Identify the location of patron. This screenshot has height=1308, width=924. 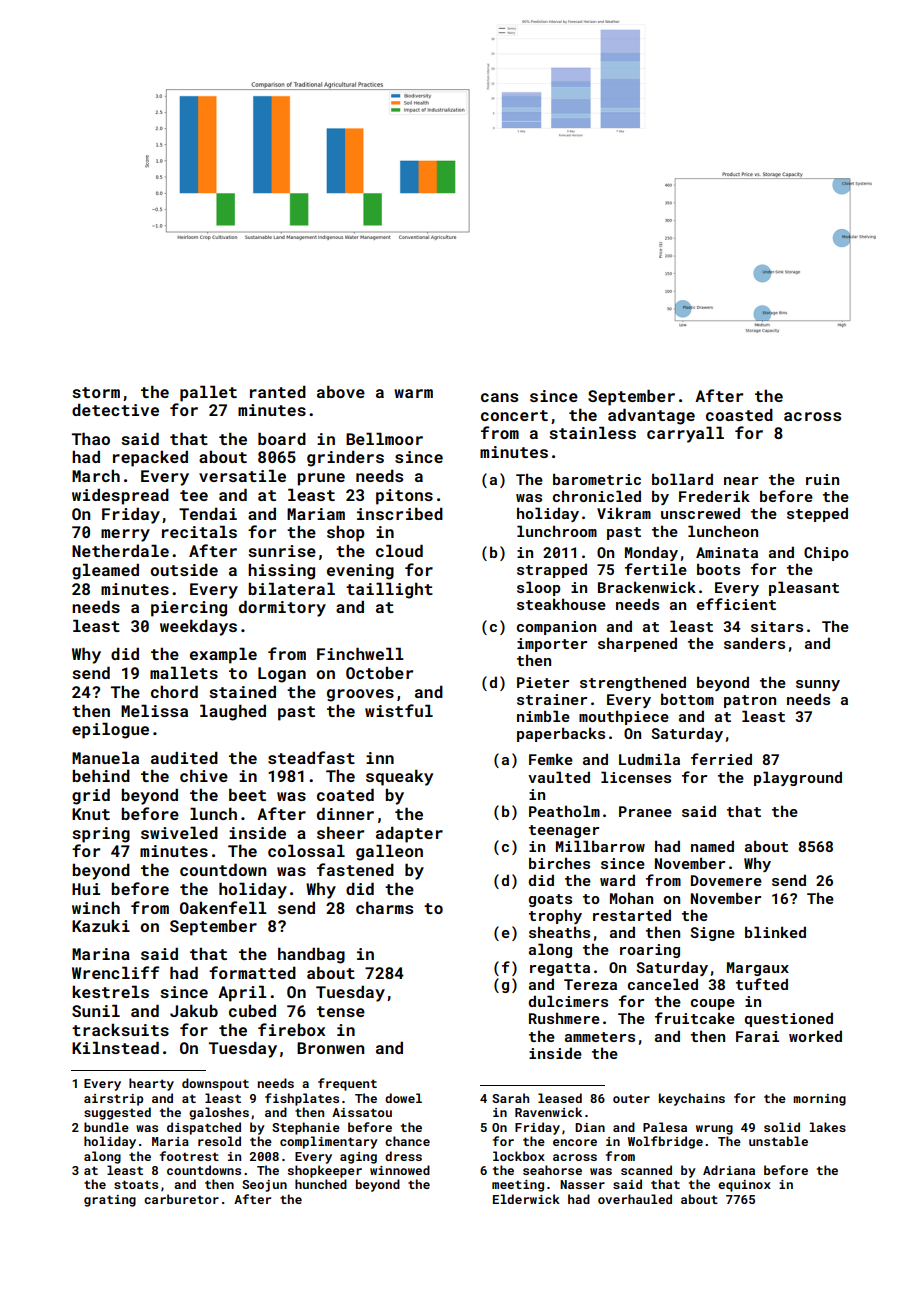
(750, 701).
